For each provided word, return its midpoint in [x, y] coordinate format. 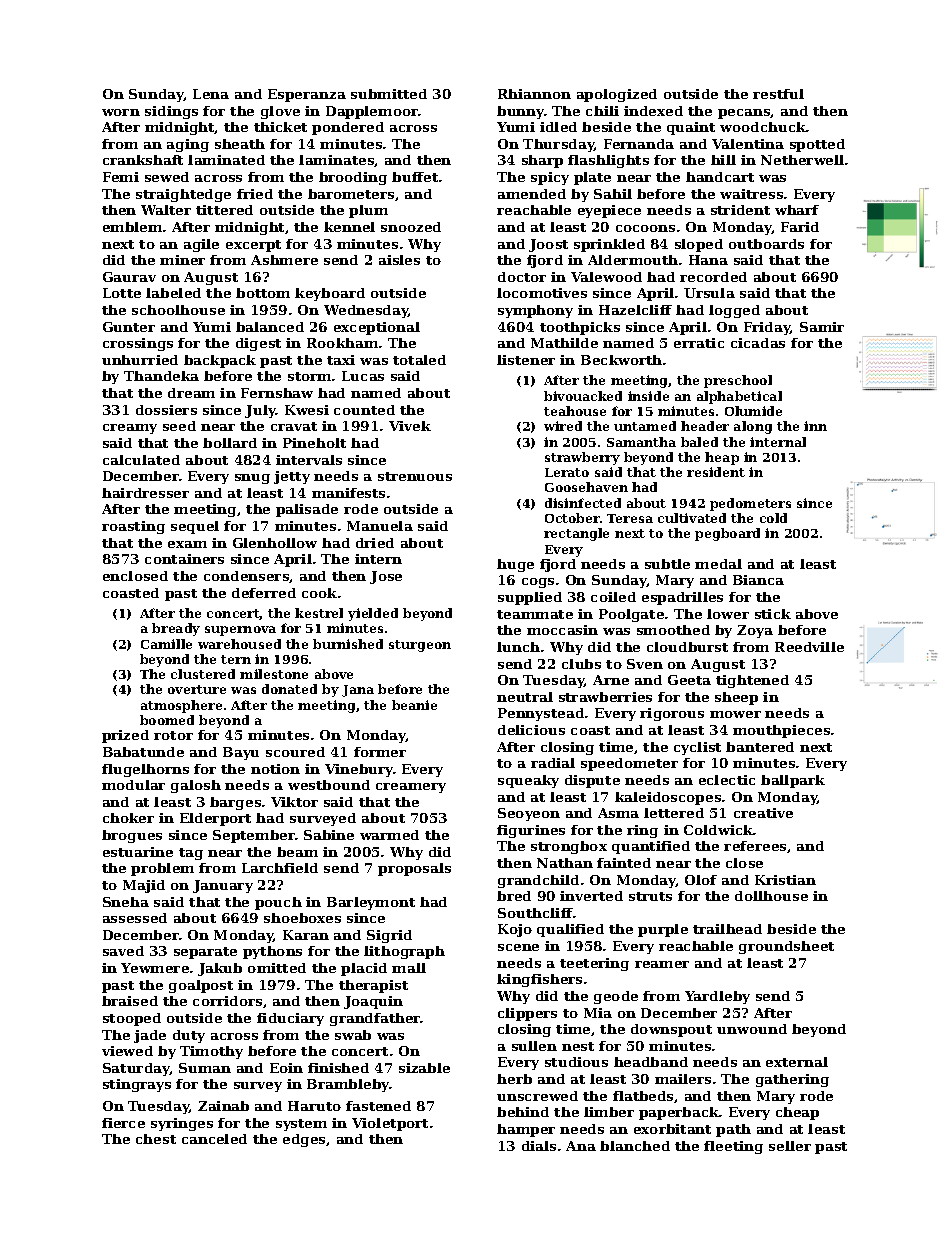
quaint [691, 128]
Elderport [215, 819]
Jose [386, 577]
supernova [240, 631]
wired [563, 426]
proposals [414, 869]
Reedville [809, 647]
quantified [651, 847]
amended [532, 194]
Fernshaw [277, 393]
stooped [132, 1019]
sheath [240, 144]
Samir [822, 327]
